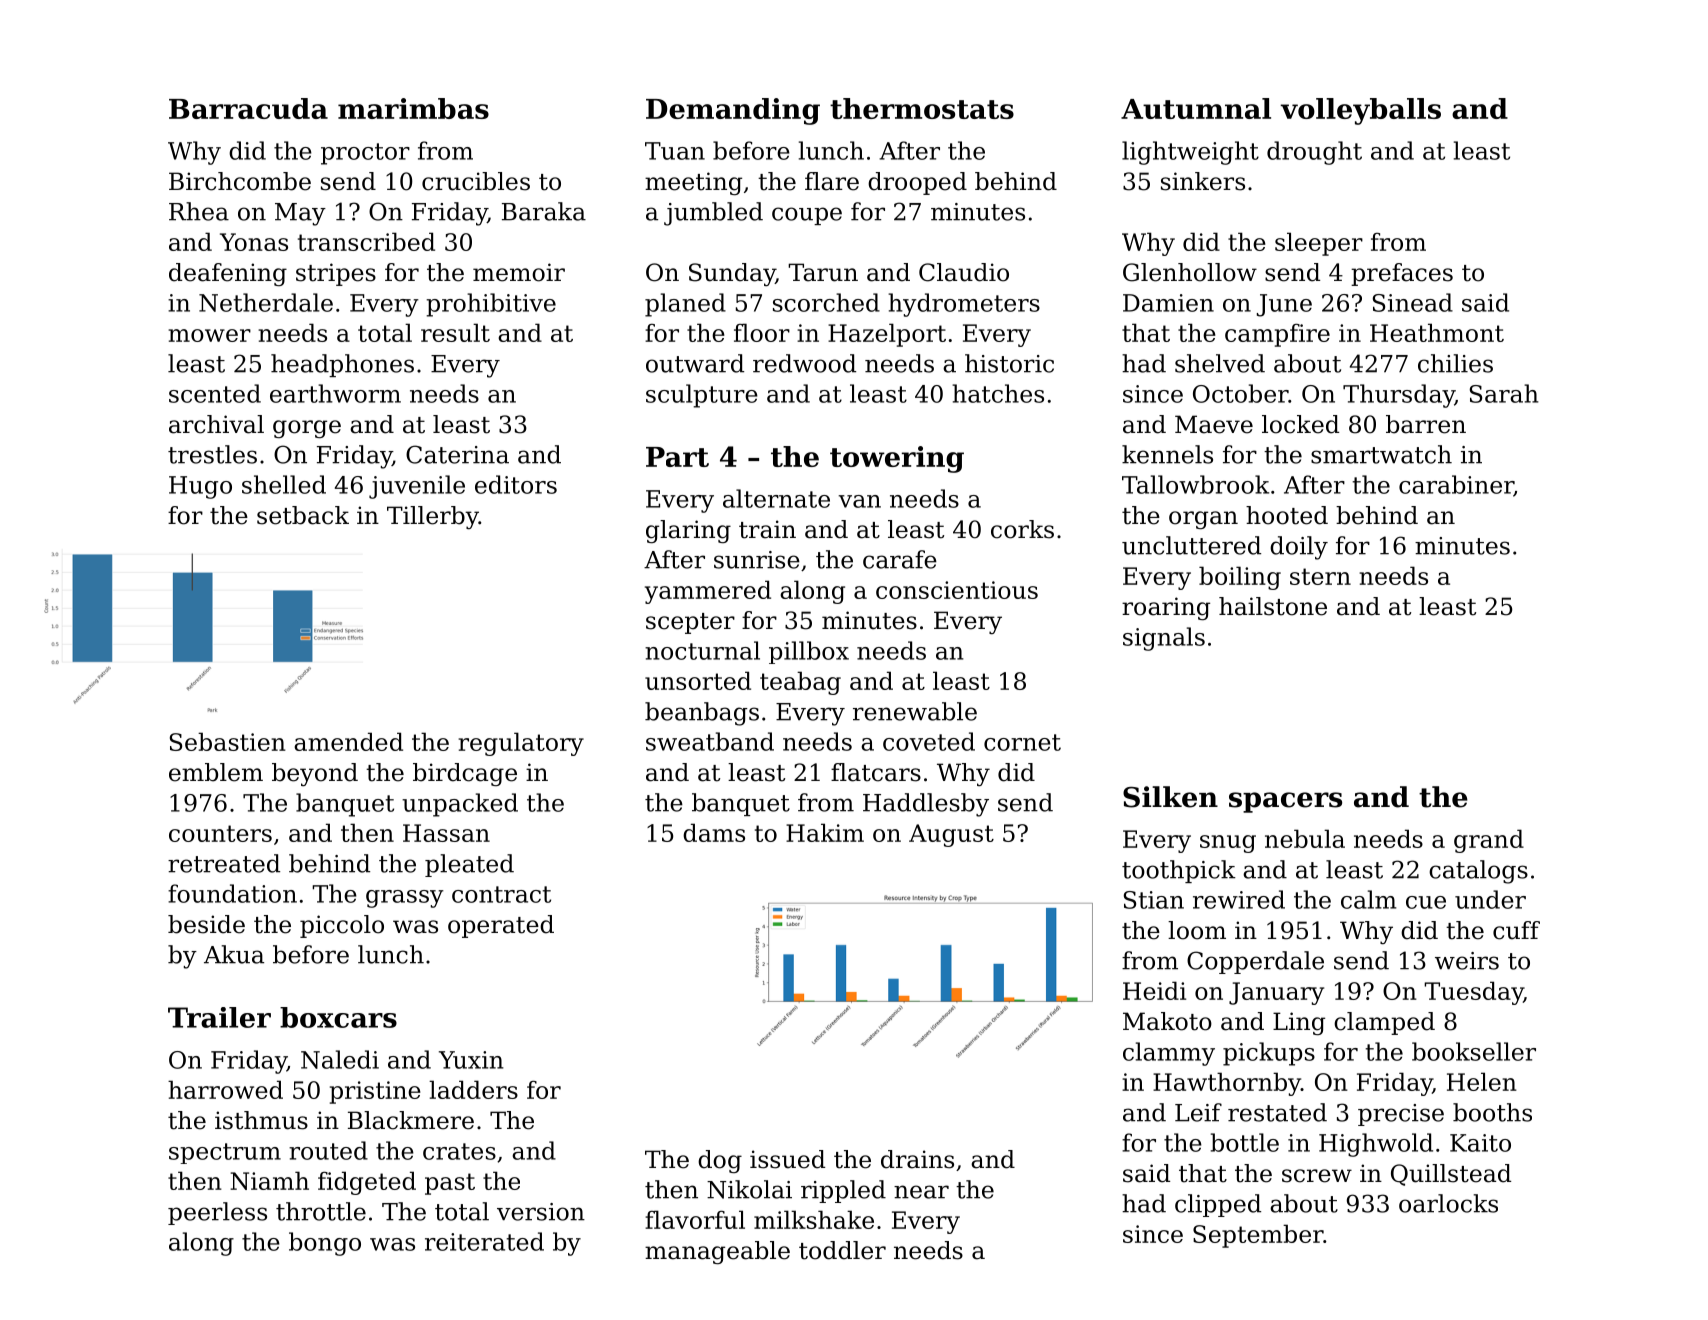 The height and width of the page is (1320, 1708). What do you see at coordinates (433, 517) in the page?
I see `Tillerby` at bounding box center [433, 517].
